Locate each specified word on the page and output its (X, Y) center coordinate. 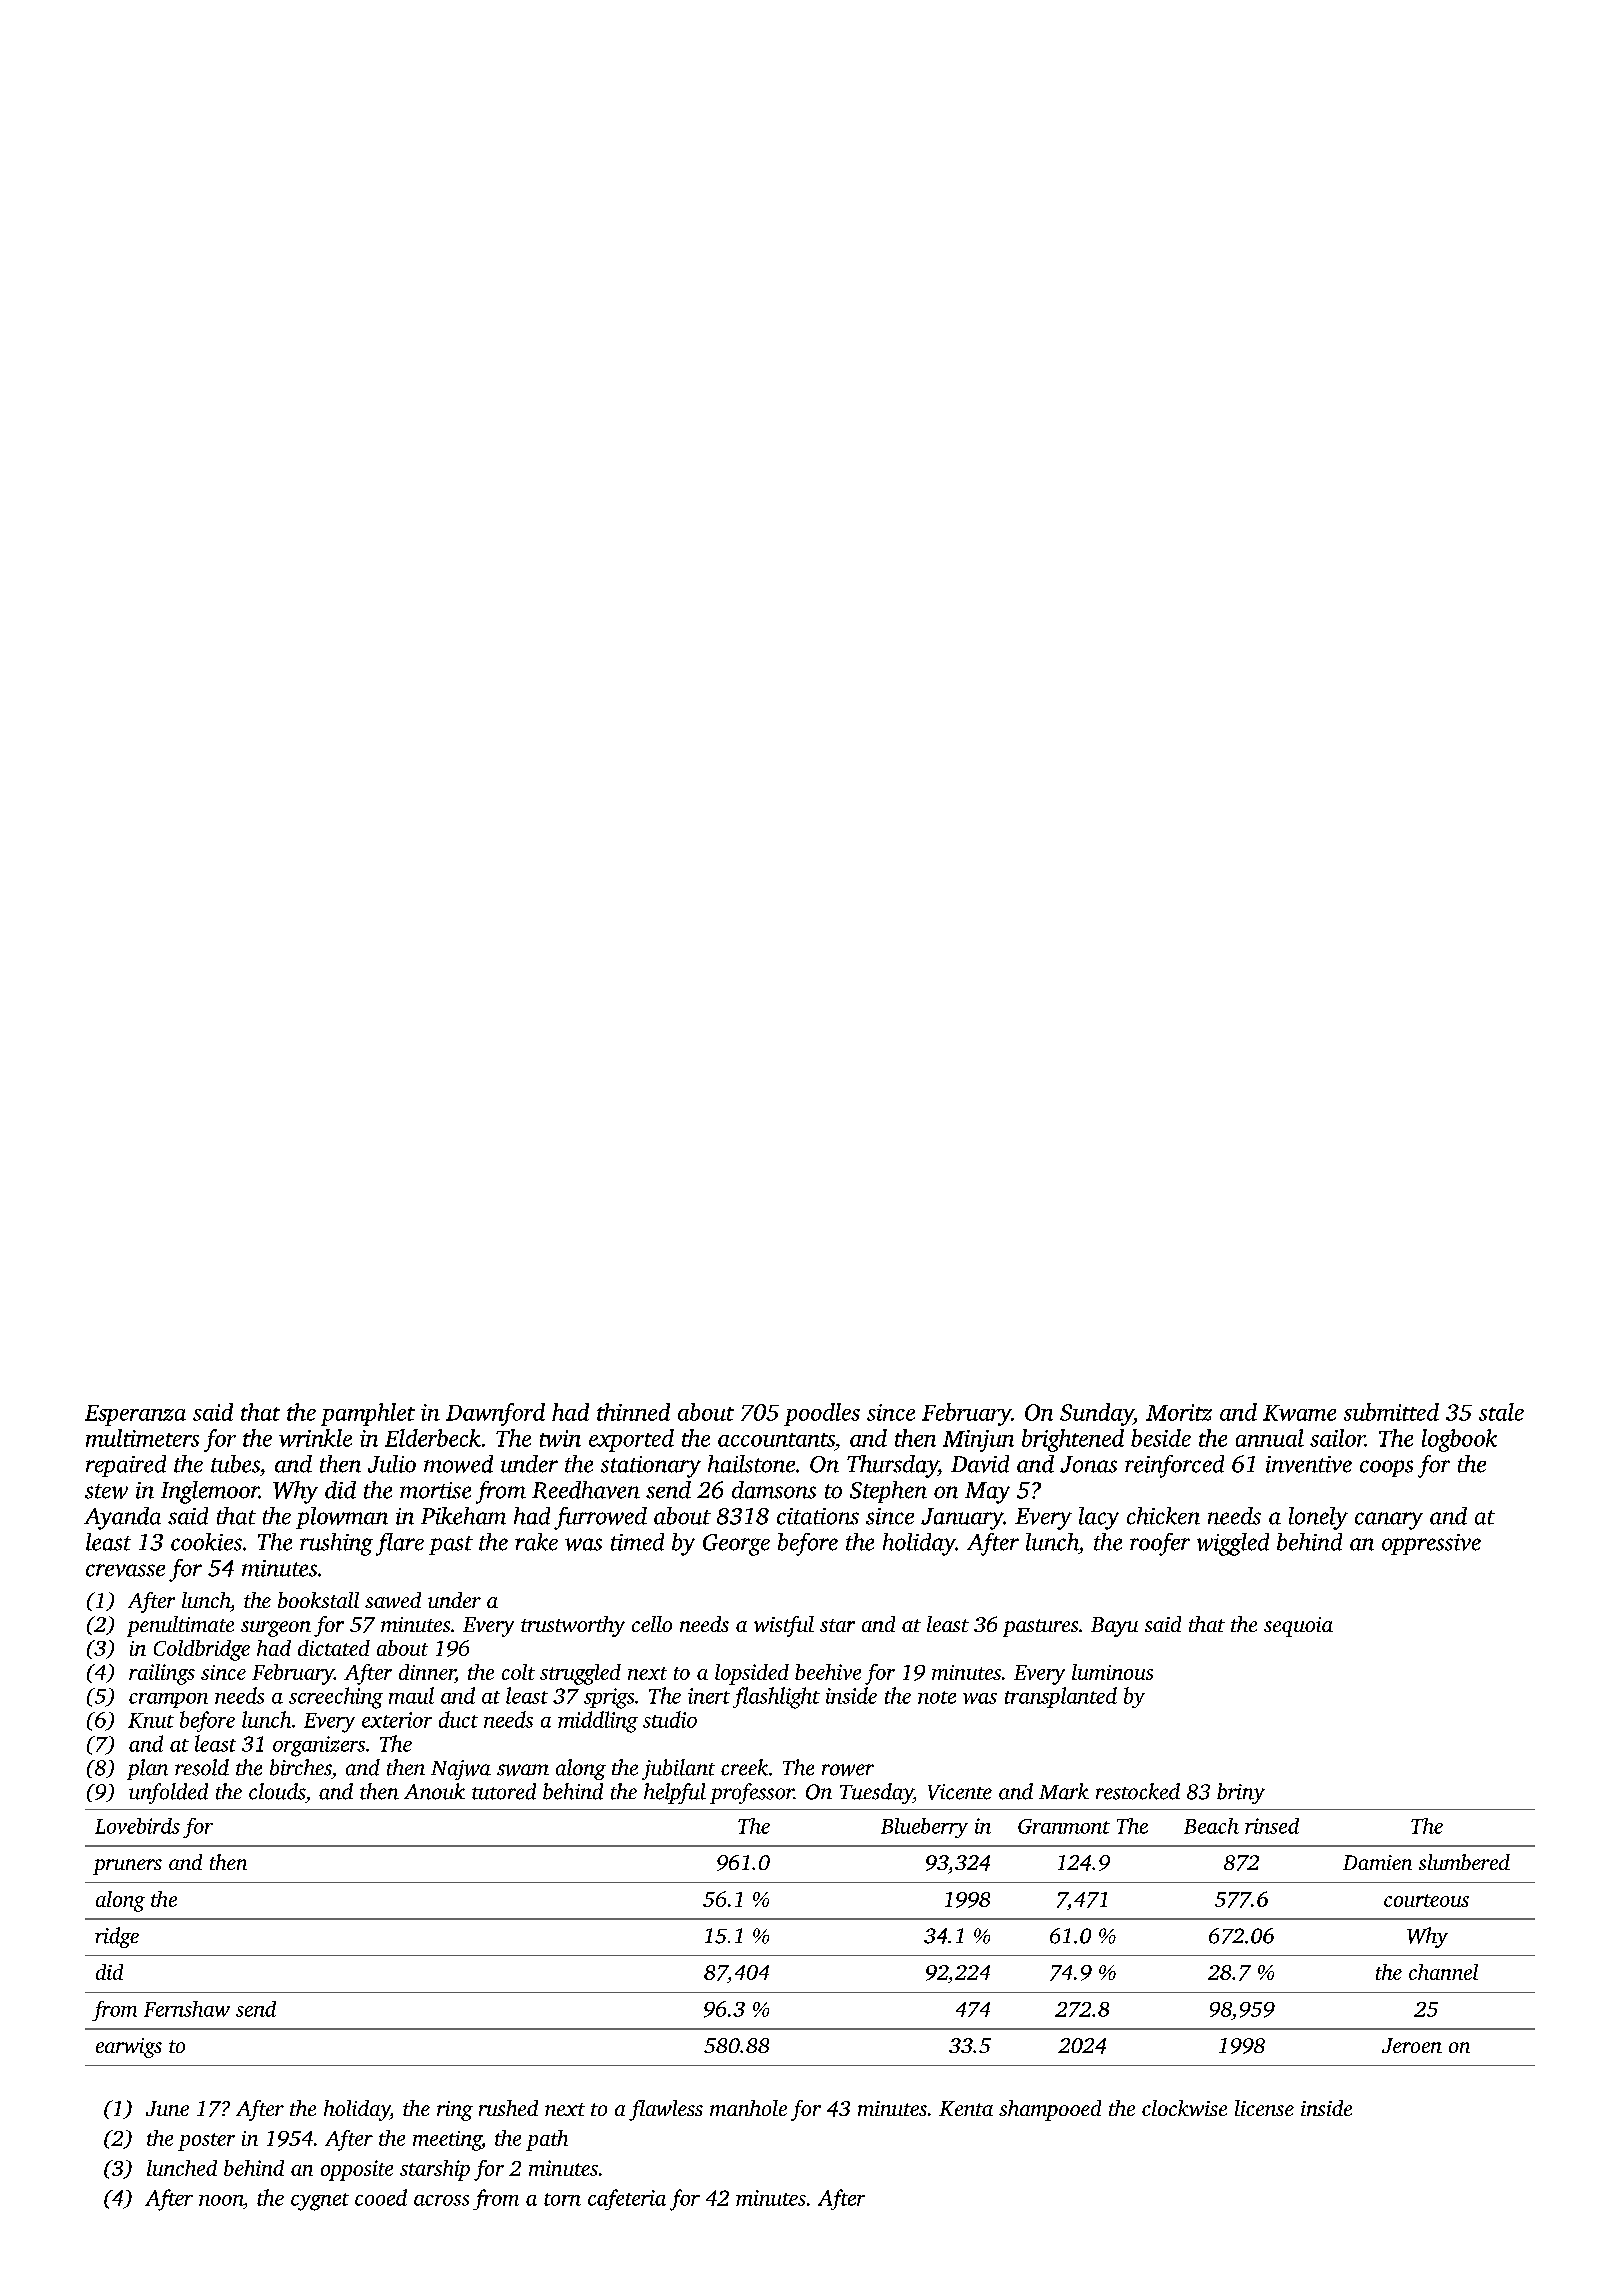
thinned (633, 1412)
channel (1443, 1972)
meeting (447, 2141)
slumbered (1464, 1862)
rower (848, 1770)
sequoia (1298, 1627)
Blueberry (924, 1828)
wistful (784, 1626)
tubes (235, 1464)
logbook (1459, 1440)
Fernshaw (187, 2009)
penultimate (180, 1626)
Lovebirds (137, 1826)
